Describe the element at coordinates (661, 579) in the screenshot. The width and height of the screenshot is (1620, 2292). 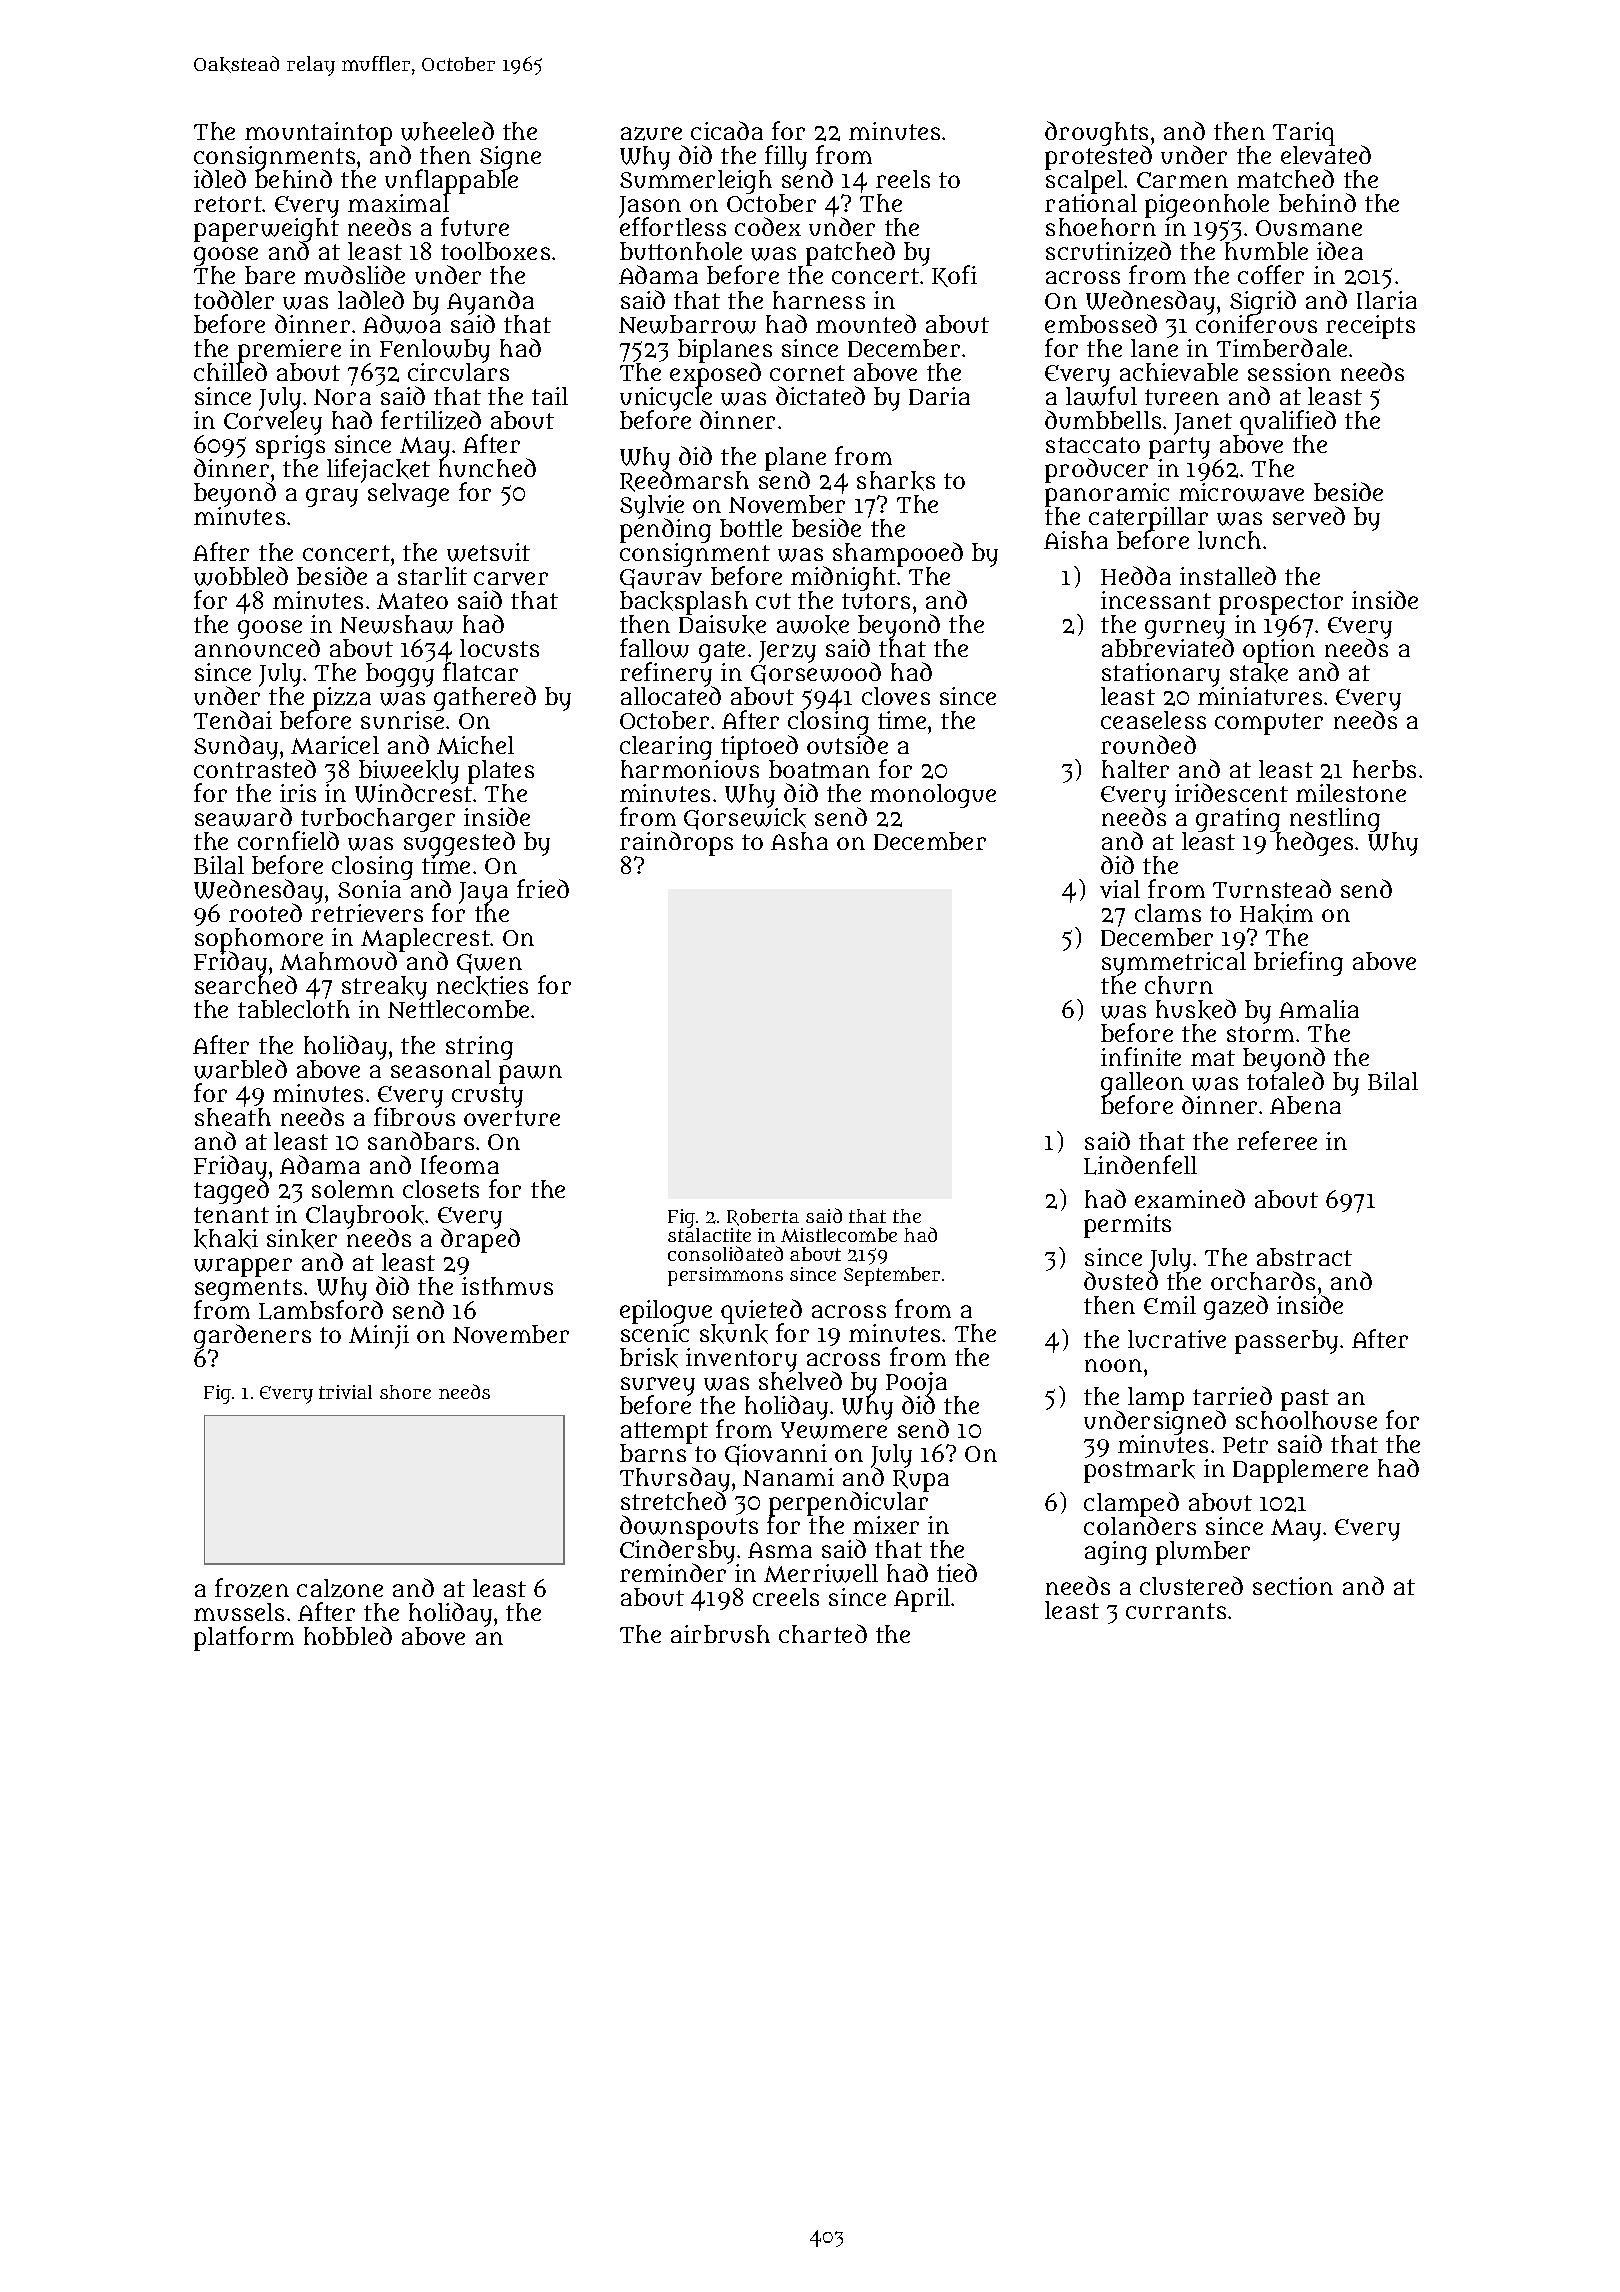
I see `Gaurav` at that location.
